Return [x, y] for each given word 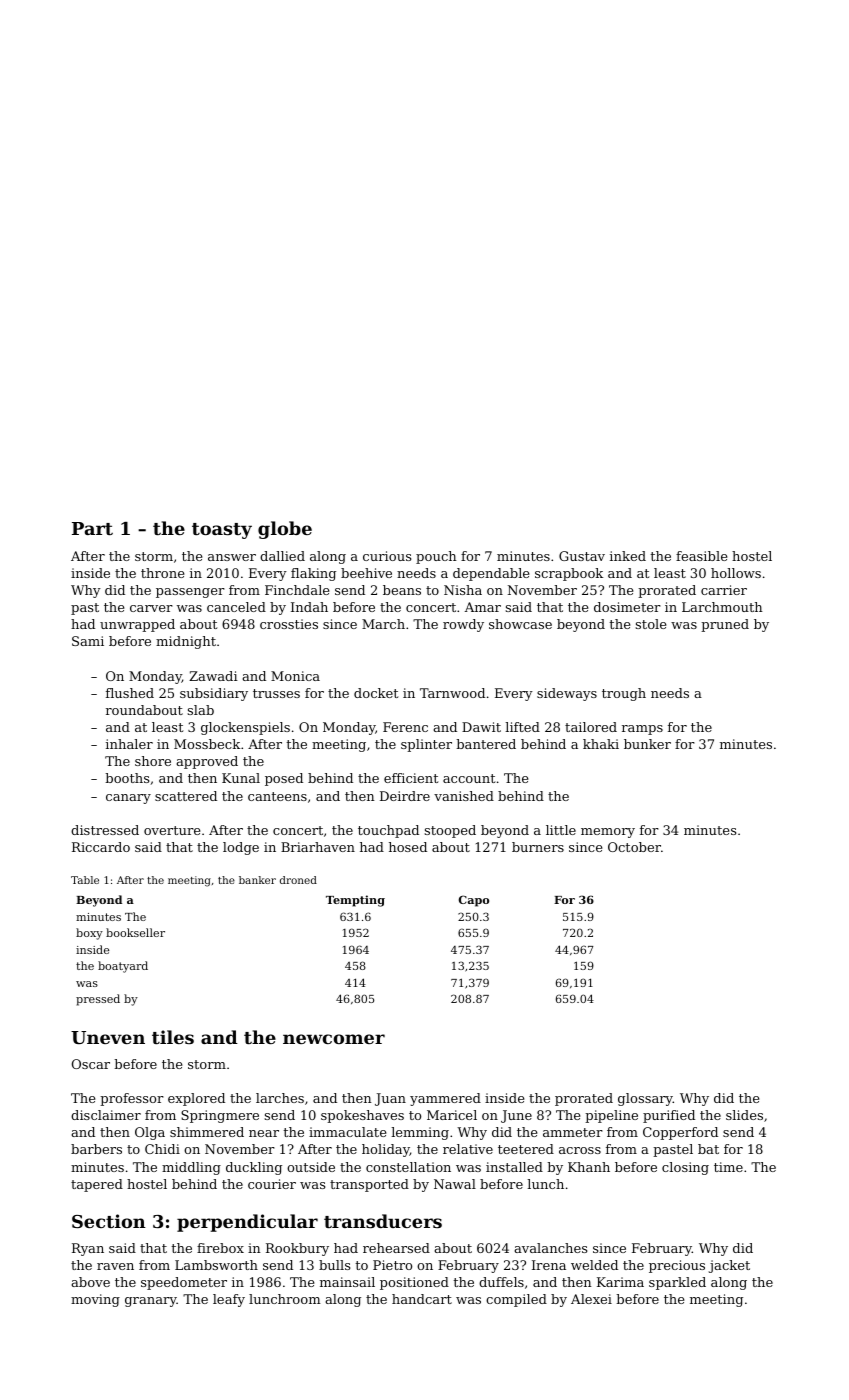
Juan [390, 1099]
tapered [97, 1185]
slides [744, 1115]
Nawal [455, 1184]
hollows [736, 573]
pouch [436, 557]
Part [92, 528]
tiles [173, 1037]
